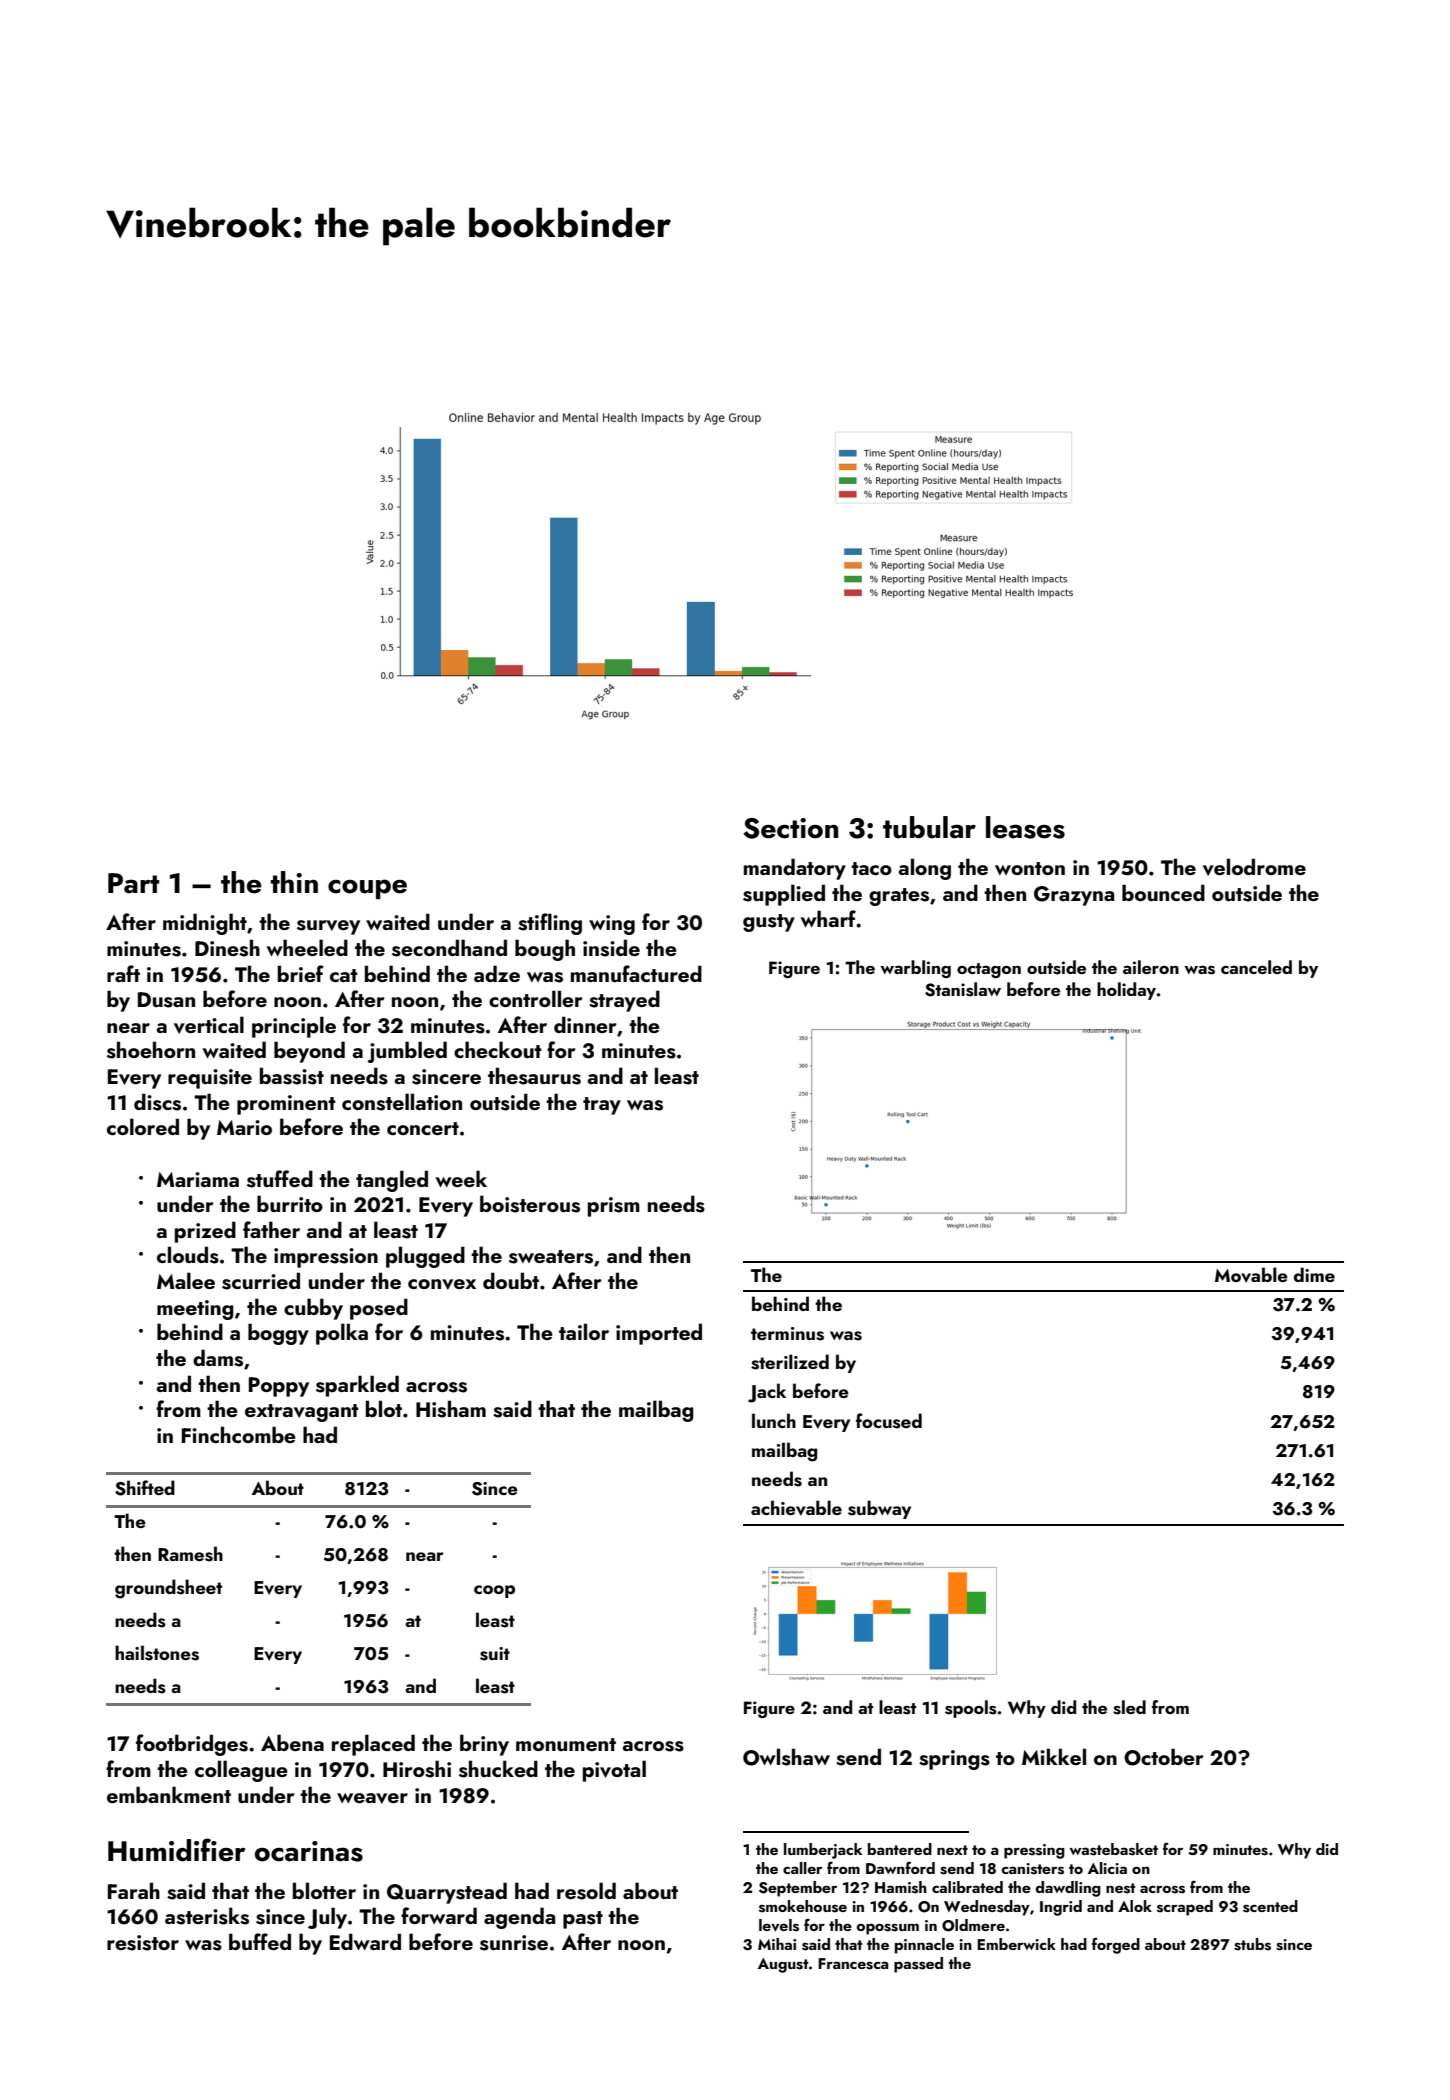 This page has width=1450, height=2100. I want to click on Movable, so click(1251, 1275).
